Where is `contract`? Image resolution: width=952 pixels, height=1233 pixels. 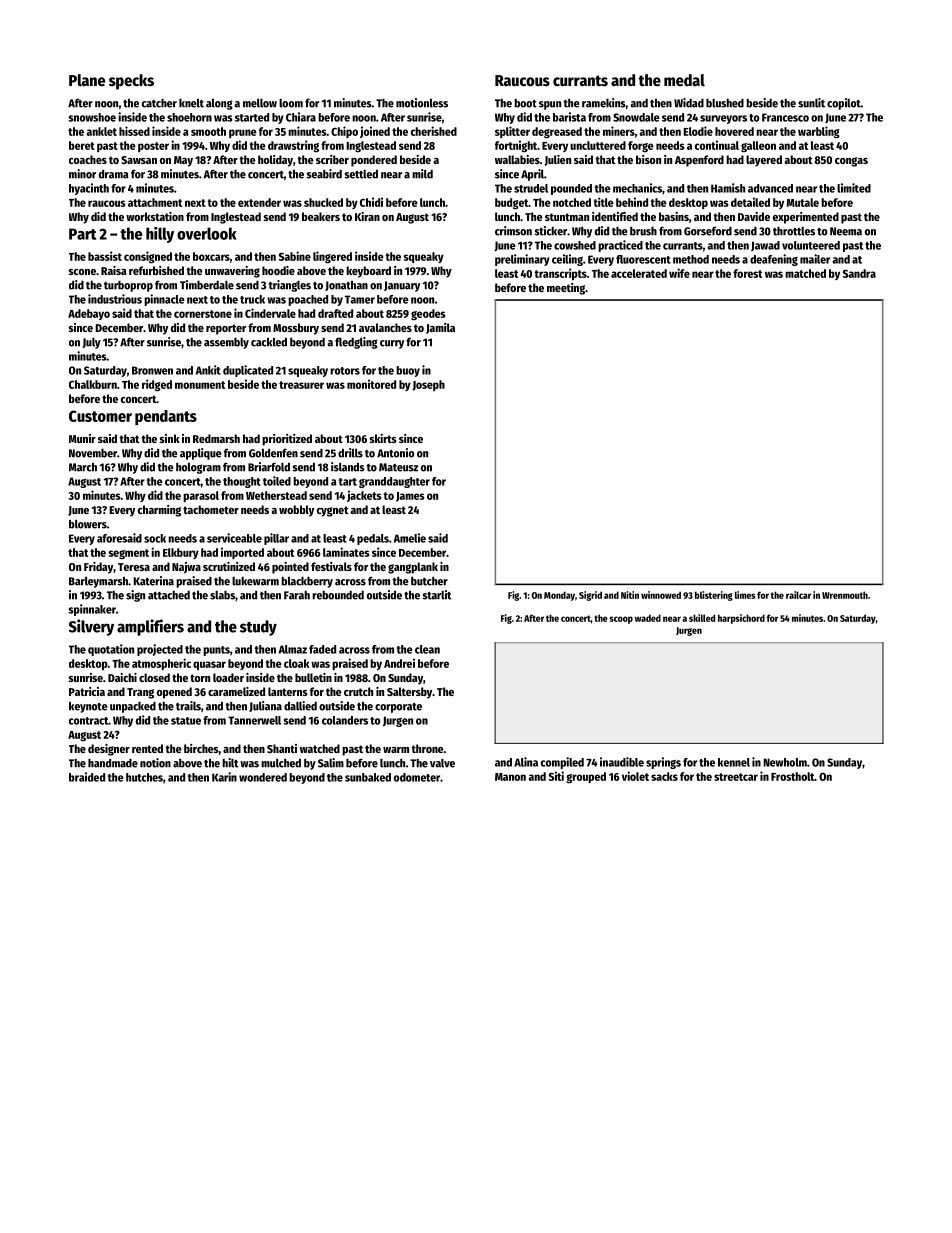 contract is located at coordinates (88, 721).
